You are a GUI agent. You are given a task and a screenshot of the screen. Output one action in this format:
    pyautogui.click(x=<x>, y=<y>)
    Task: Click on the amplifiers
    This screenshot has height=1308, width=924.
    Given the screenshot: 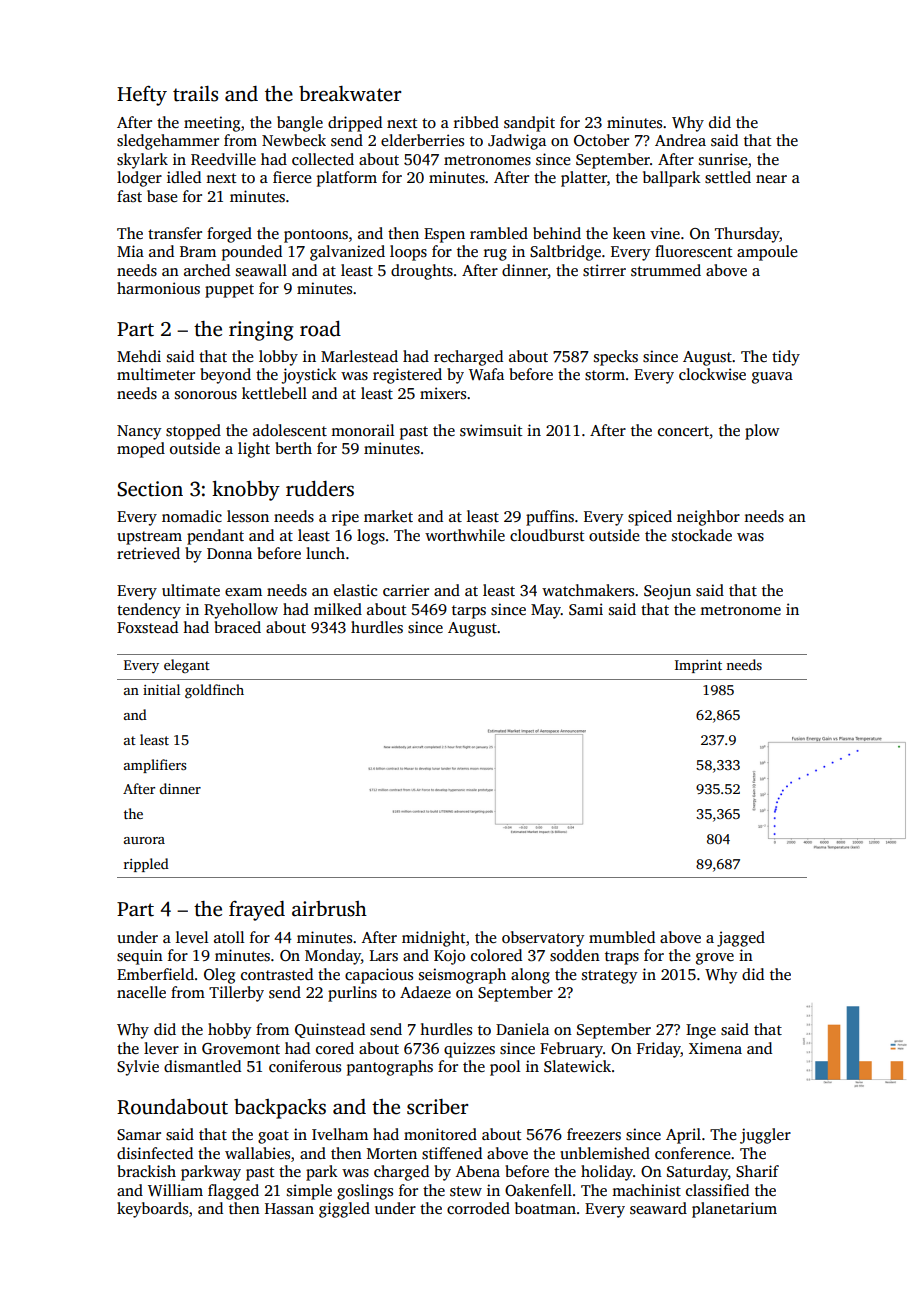 What is the action you would take?
    pyautogui.click(x=155, y=766)
